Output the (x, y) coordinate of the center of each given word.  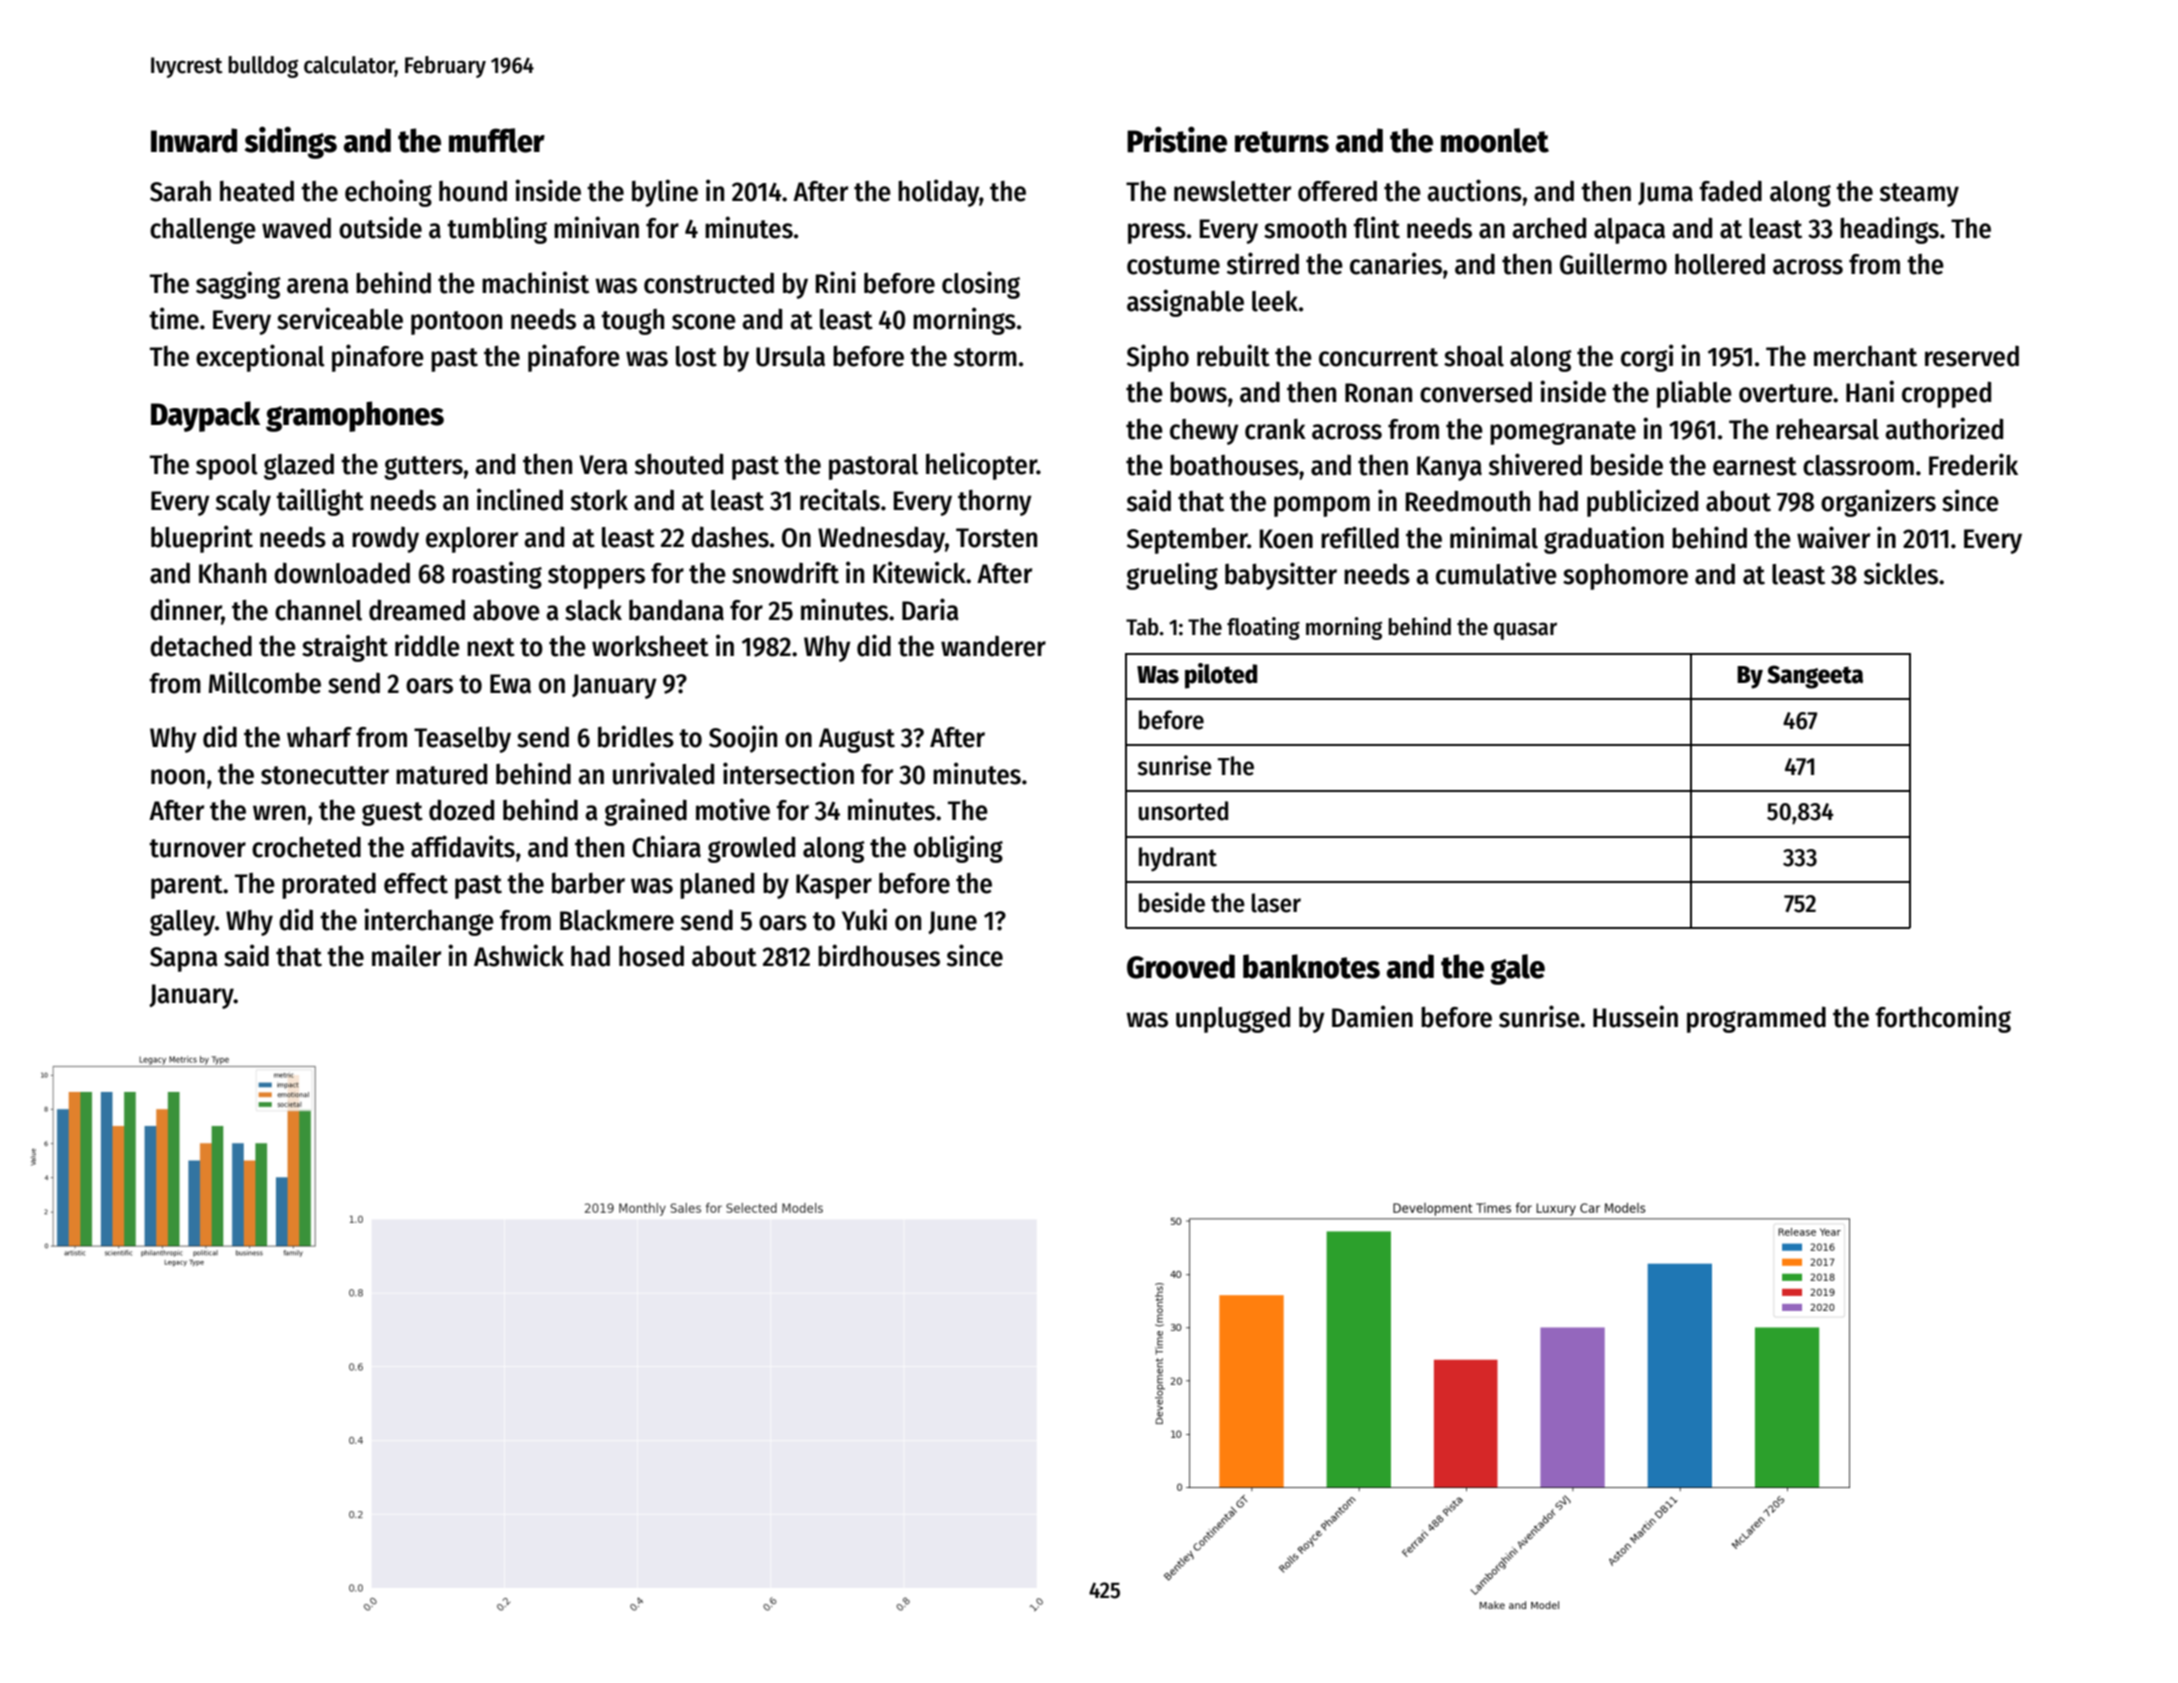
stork (599, 500)
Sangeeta (1815, 677)
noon (178, 777)
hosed (651, 956)
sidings (291, 142)
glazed (299, 467)
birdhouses (879, 955)
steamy (1919, 195)
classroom (1858, 465)
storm (985, 357)
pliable (1694, 394)
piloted (1221, 676)
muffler (497, 140)
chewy (1204, 432)
